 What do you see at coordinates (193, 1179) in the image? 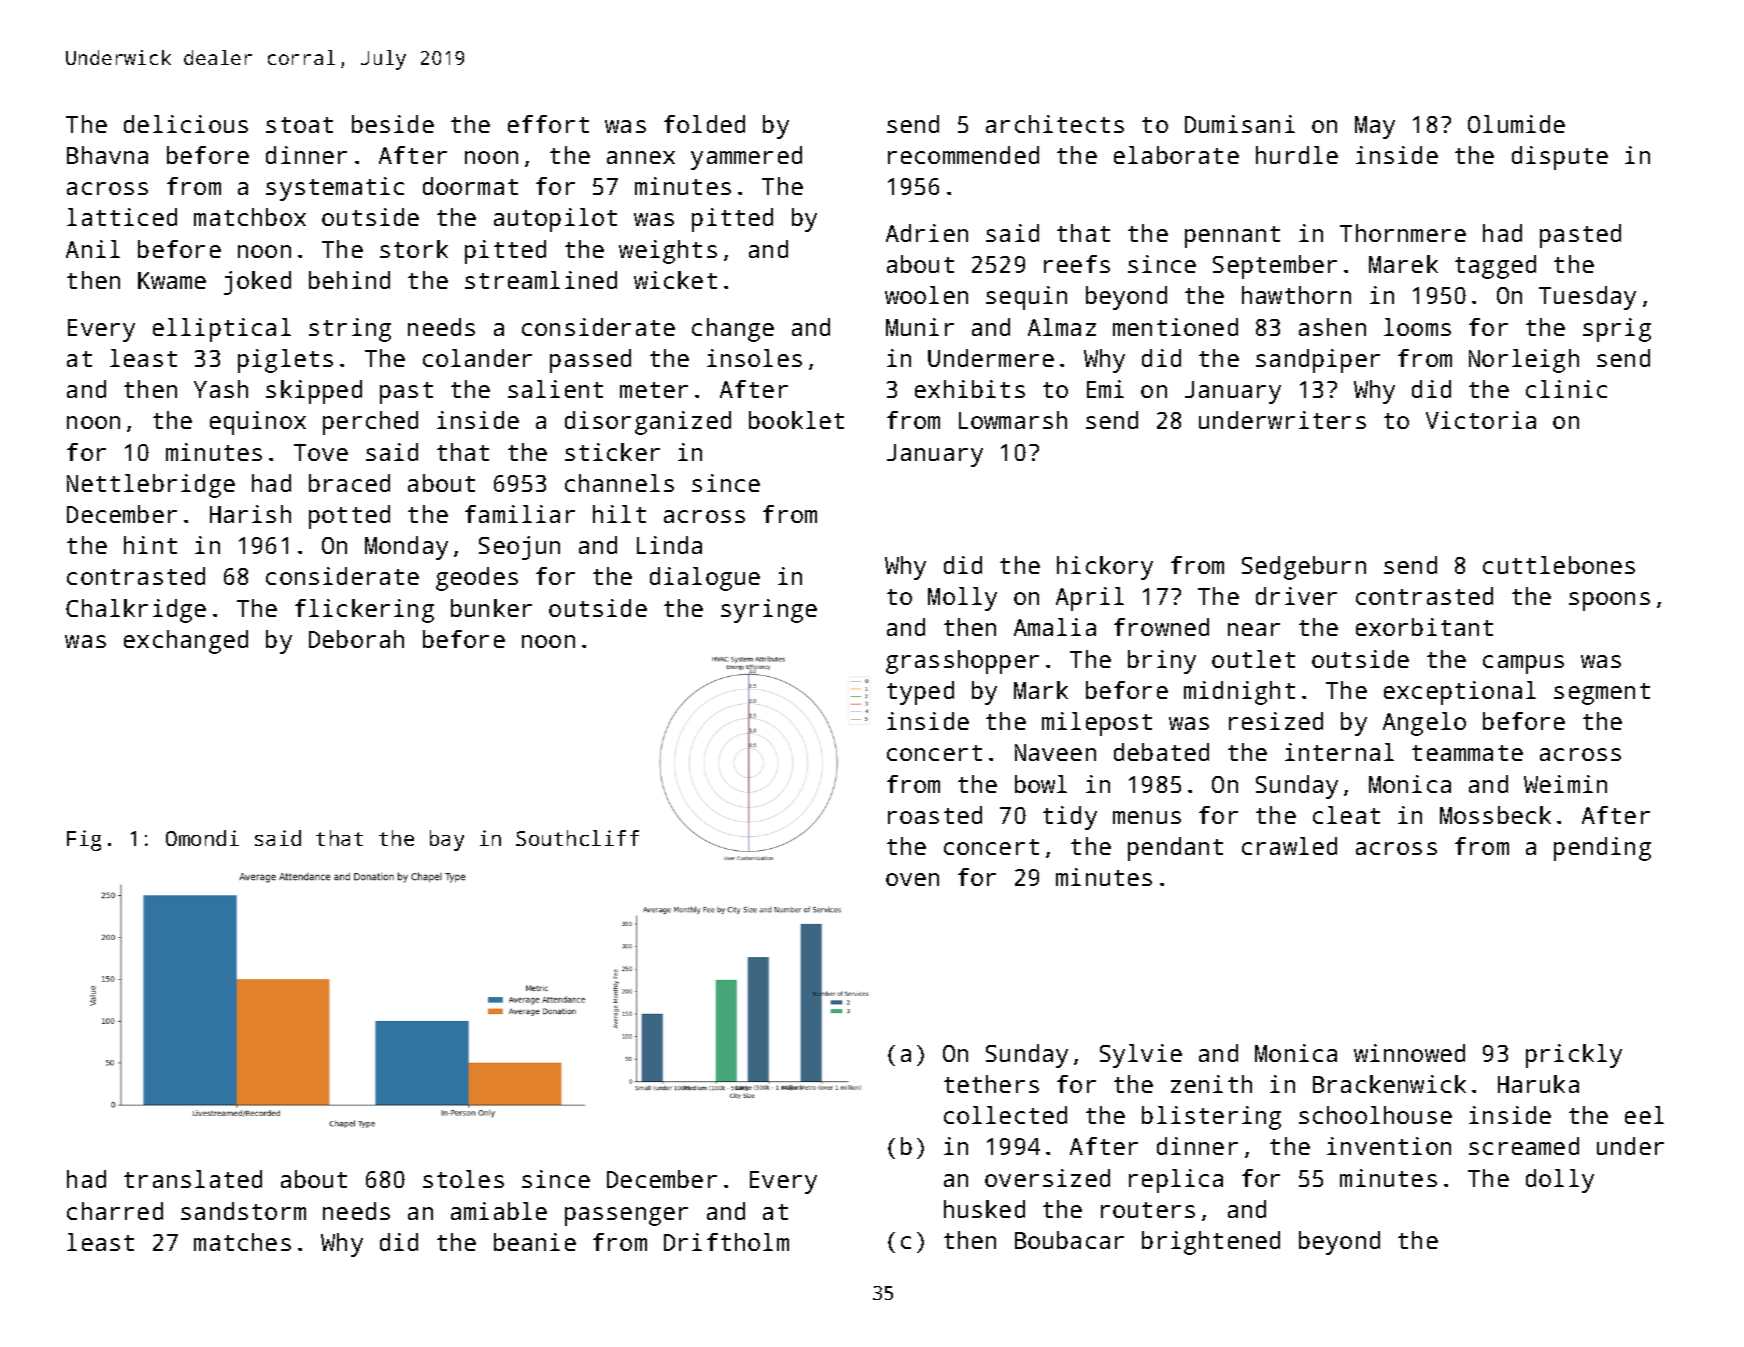
I see `translated` at bounding box center [193, 1179].
